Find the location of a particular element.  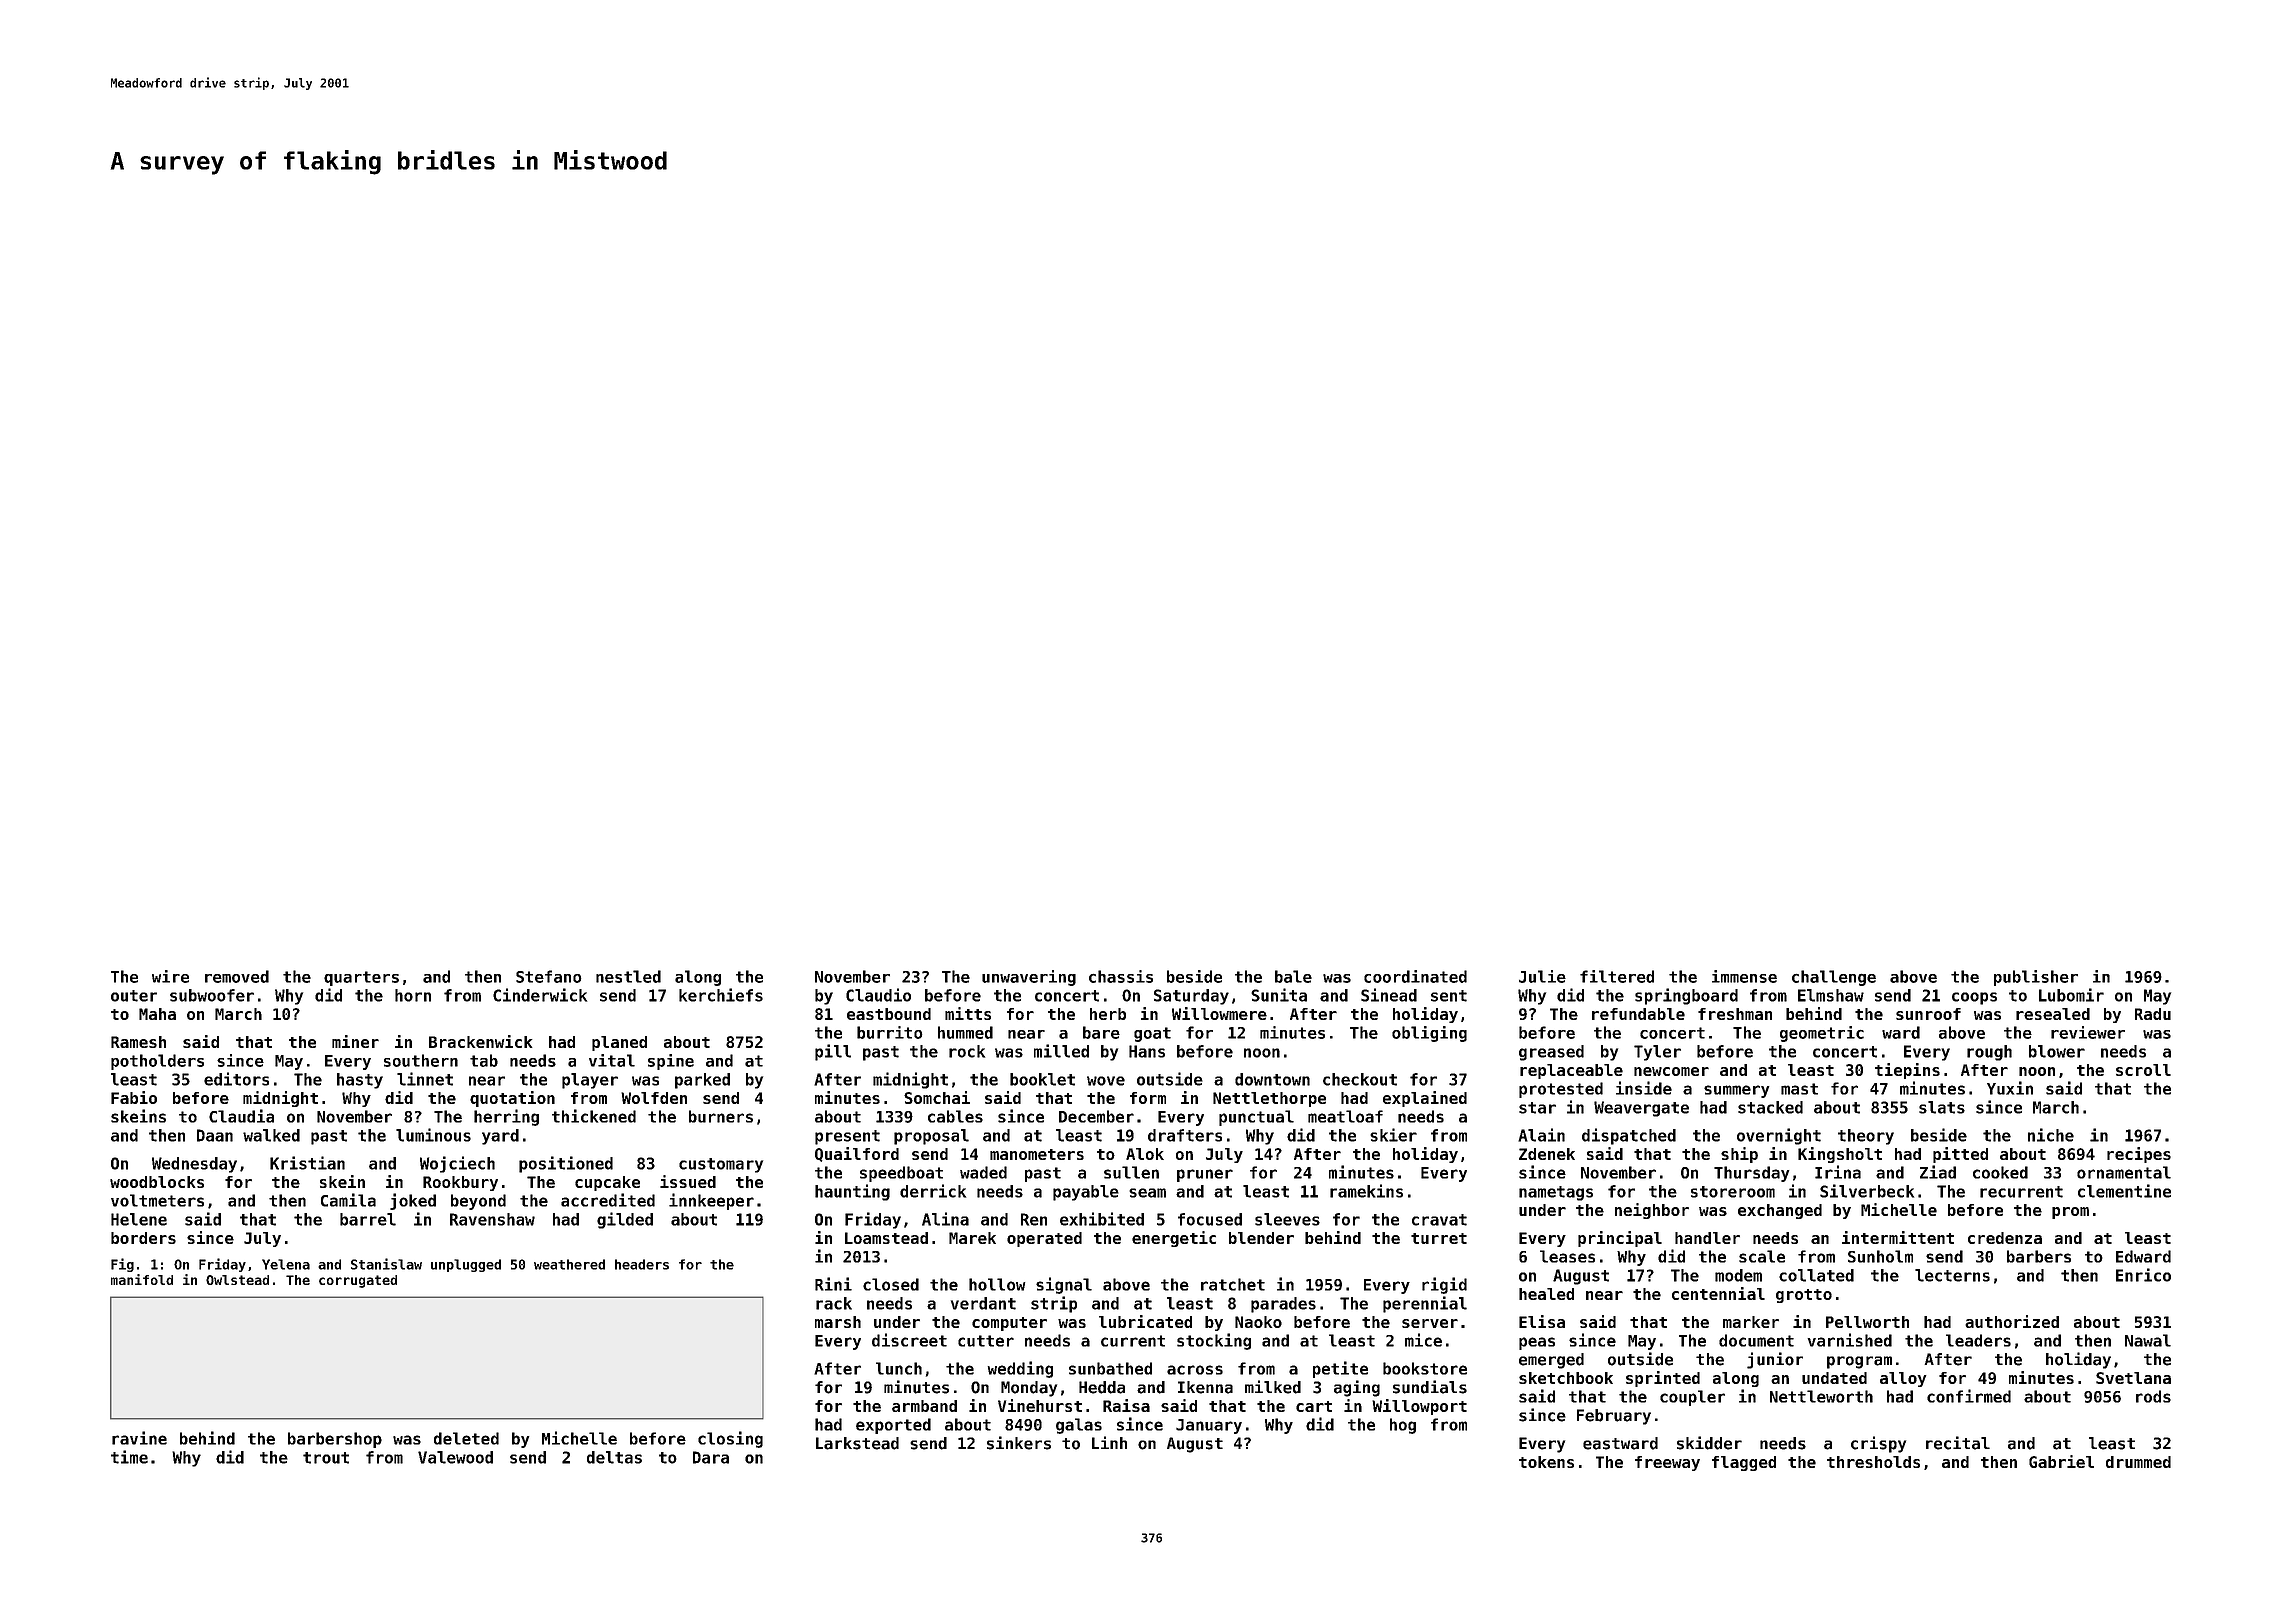

Thursday is located at coordinates (1751, 1174).
